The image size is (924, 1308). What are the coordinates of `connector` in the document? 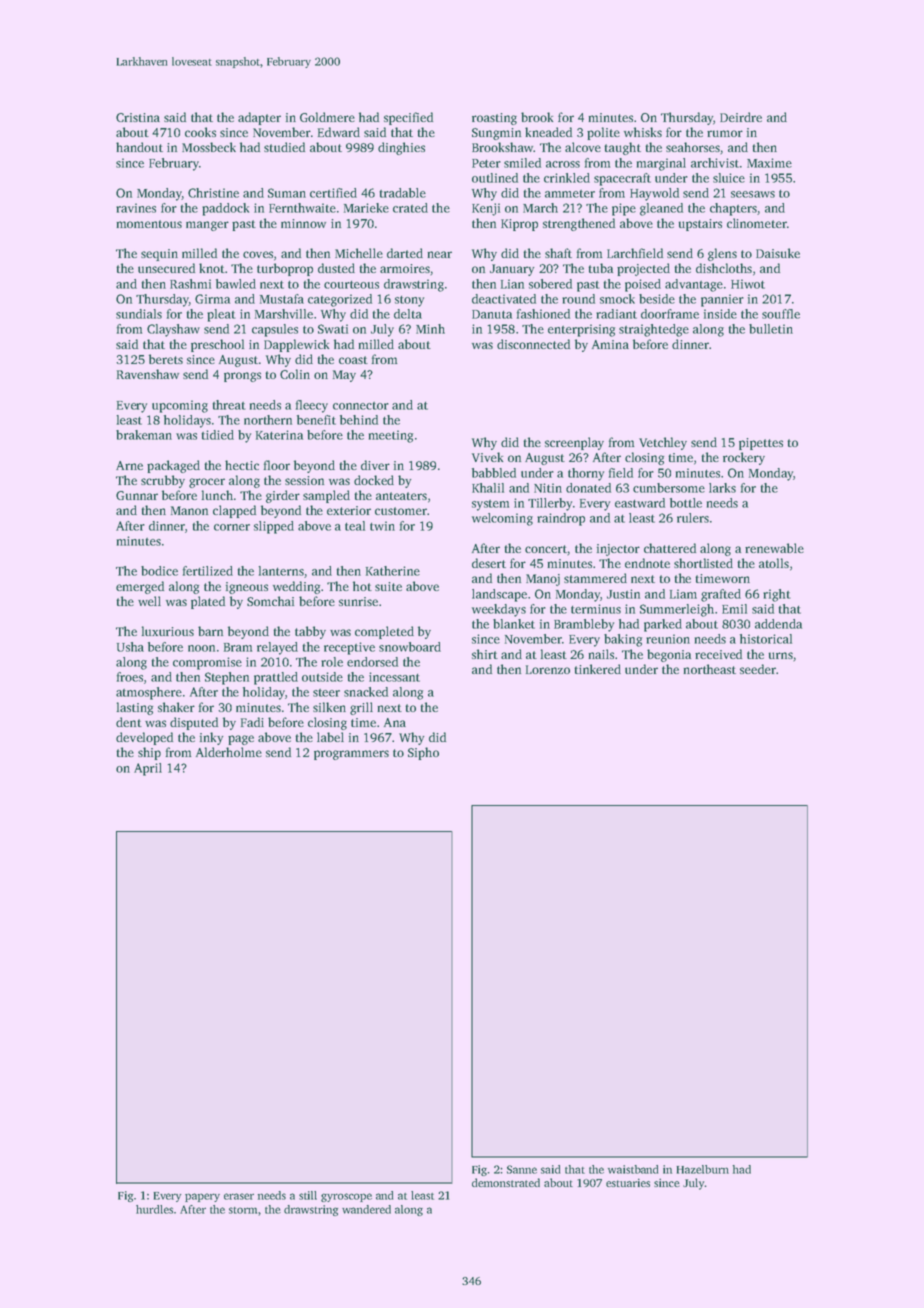 It's located at (361, 406).
